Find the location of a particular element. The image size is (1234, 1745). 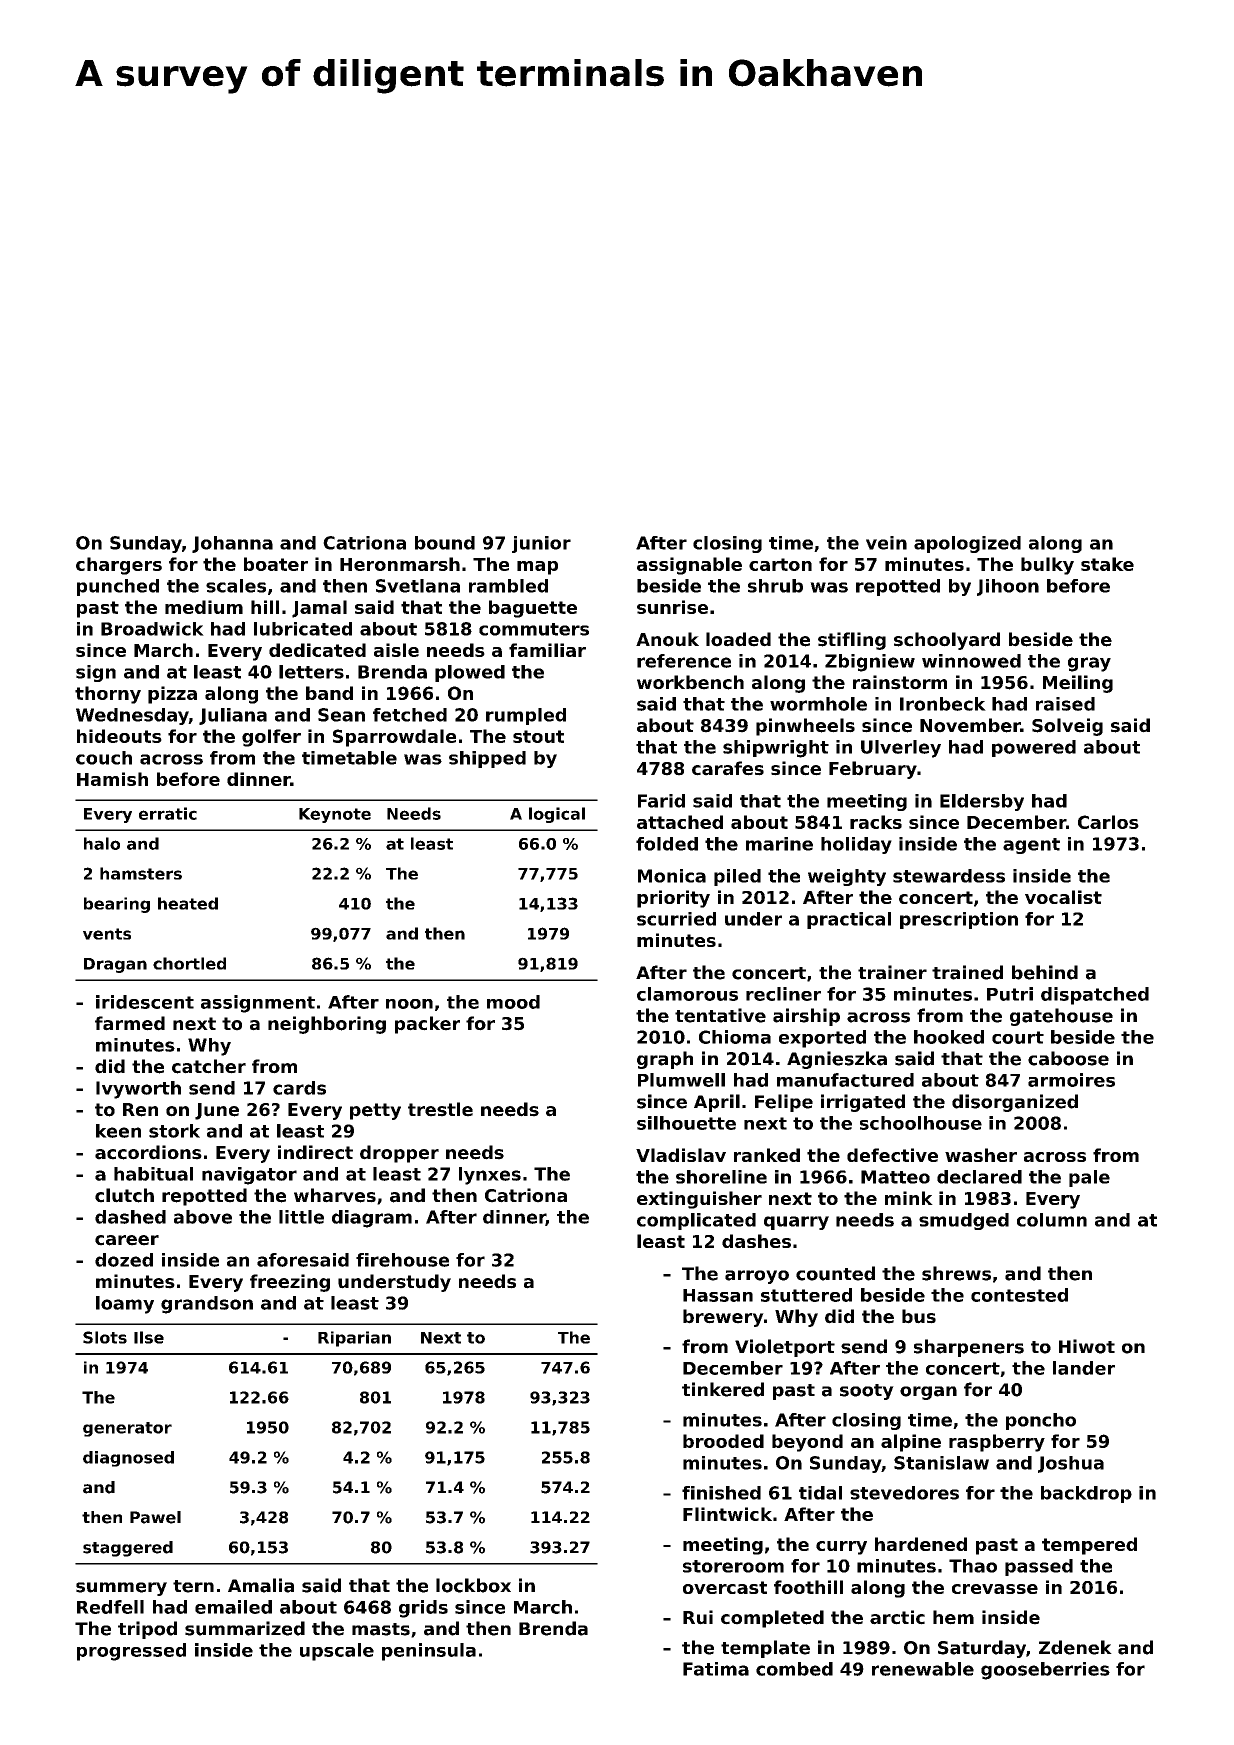

gooseberries is located at coordinates (1045, 1671).
